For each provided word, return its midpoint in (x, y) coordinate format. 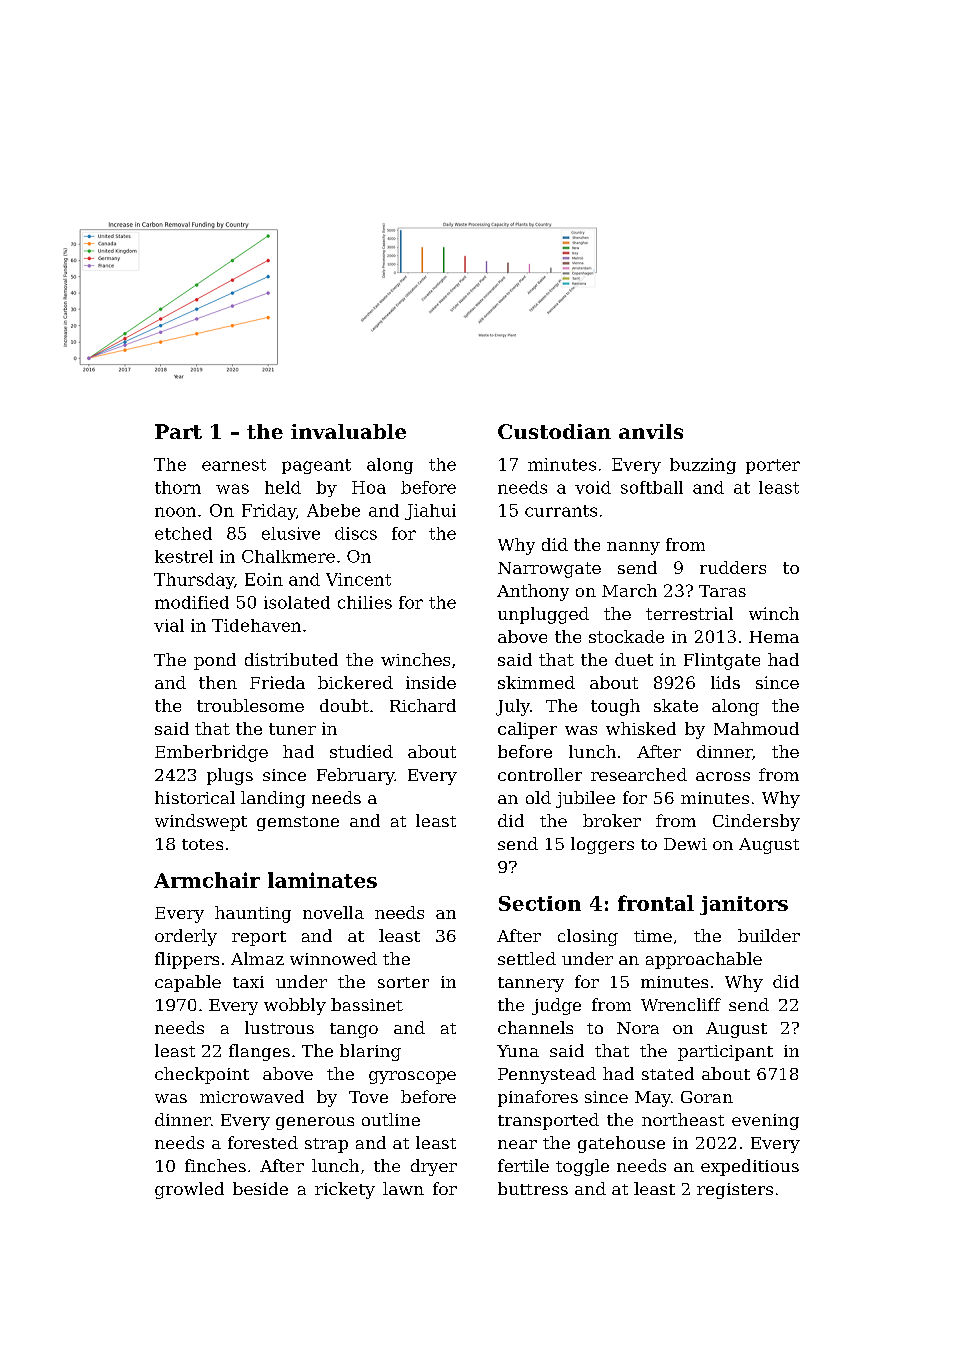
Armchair (207, 880)
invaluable (348, 431)
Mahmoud (756, 728)
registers (735, 1191)
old (538, 797)
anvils (651, 431)
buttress (533, 1188)
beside (260, 1188)
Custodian (554, 431)
